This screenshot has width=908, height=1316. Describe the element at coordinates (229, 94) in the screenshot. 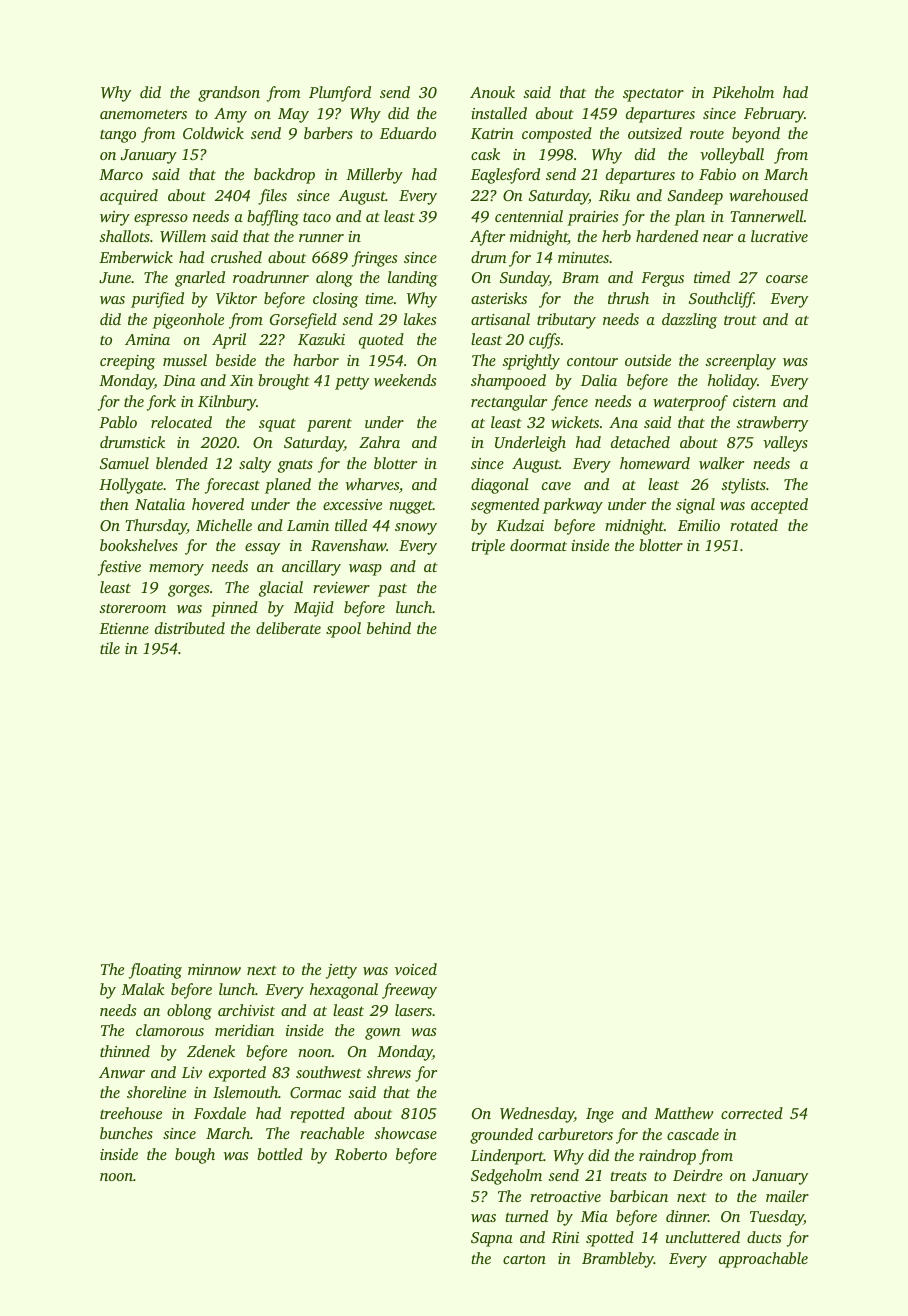

I see `grandson` at that location.
